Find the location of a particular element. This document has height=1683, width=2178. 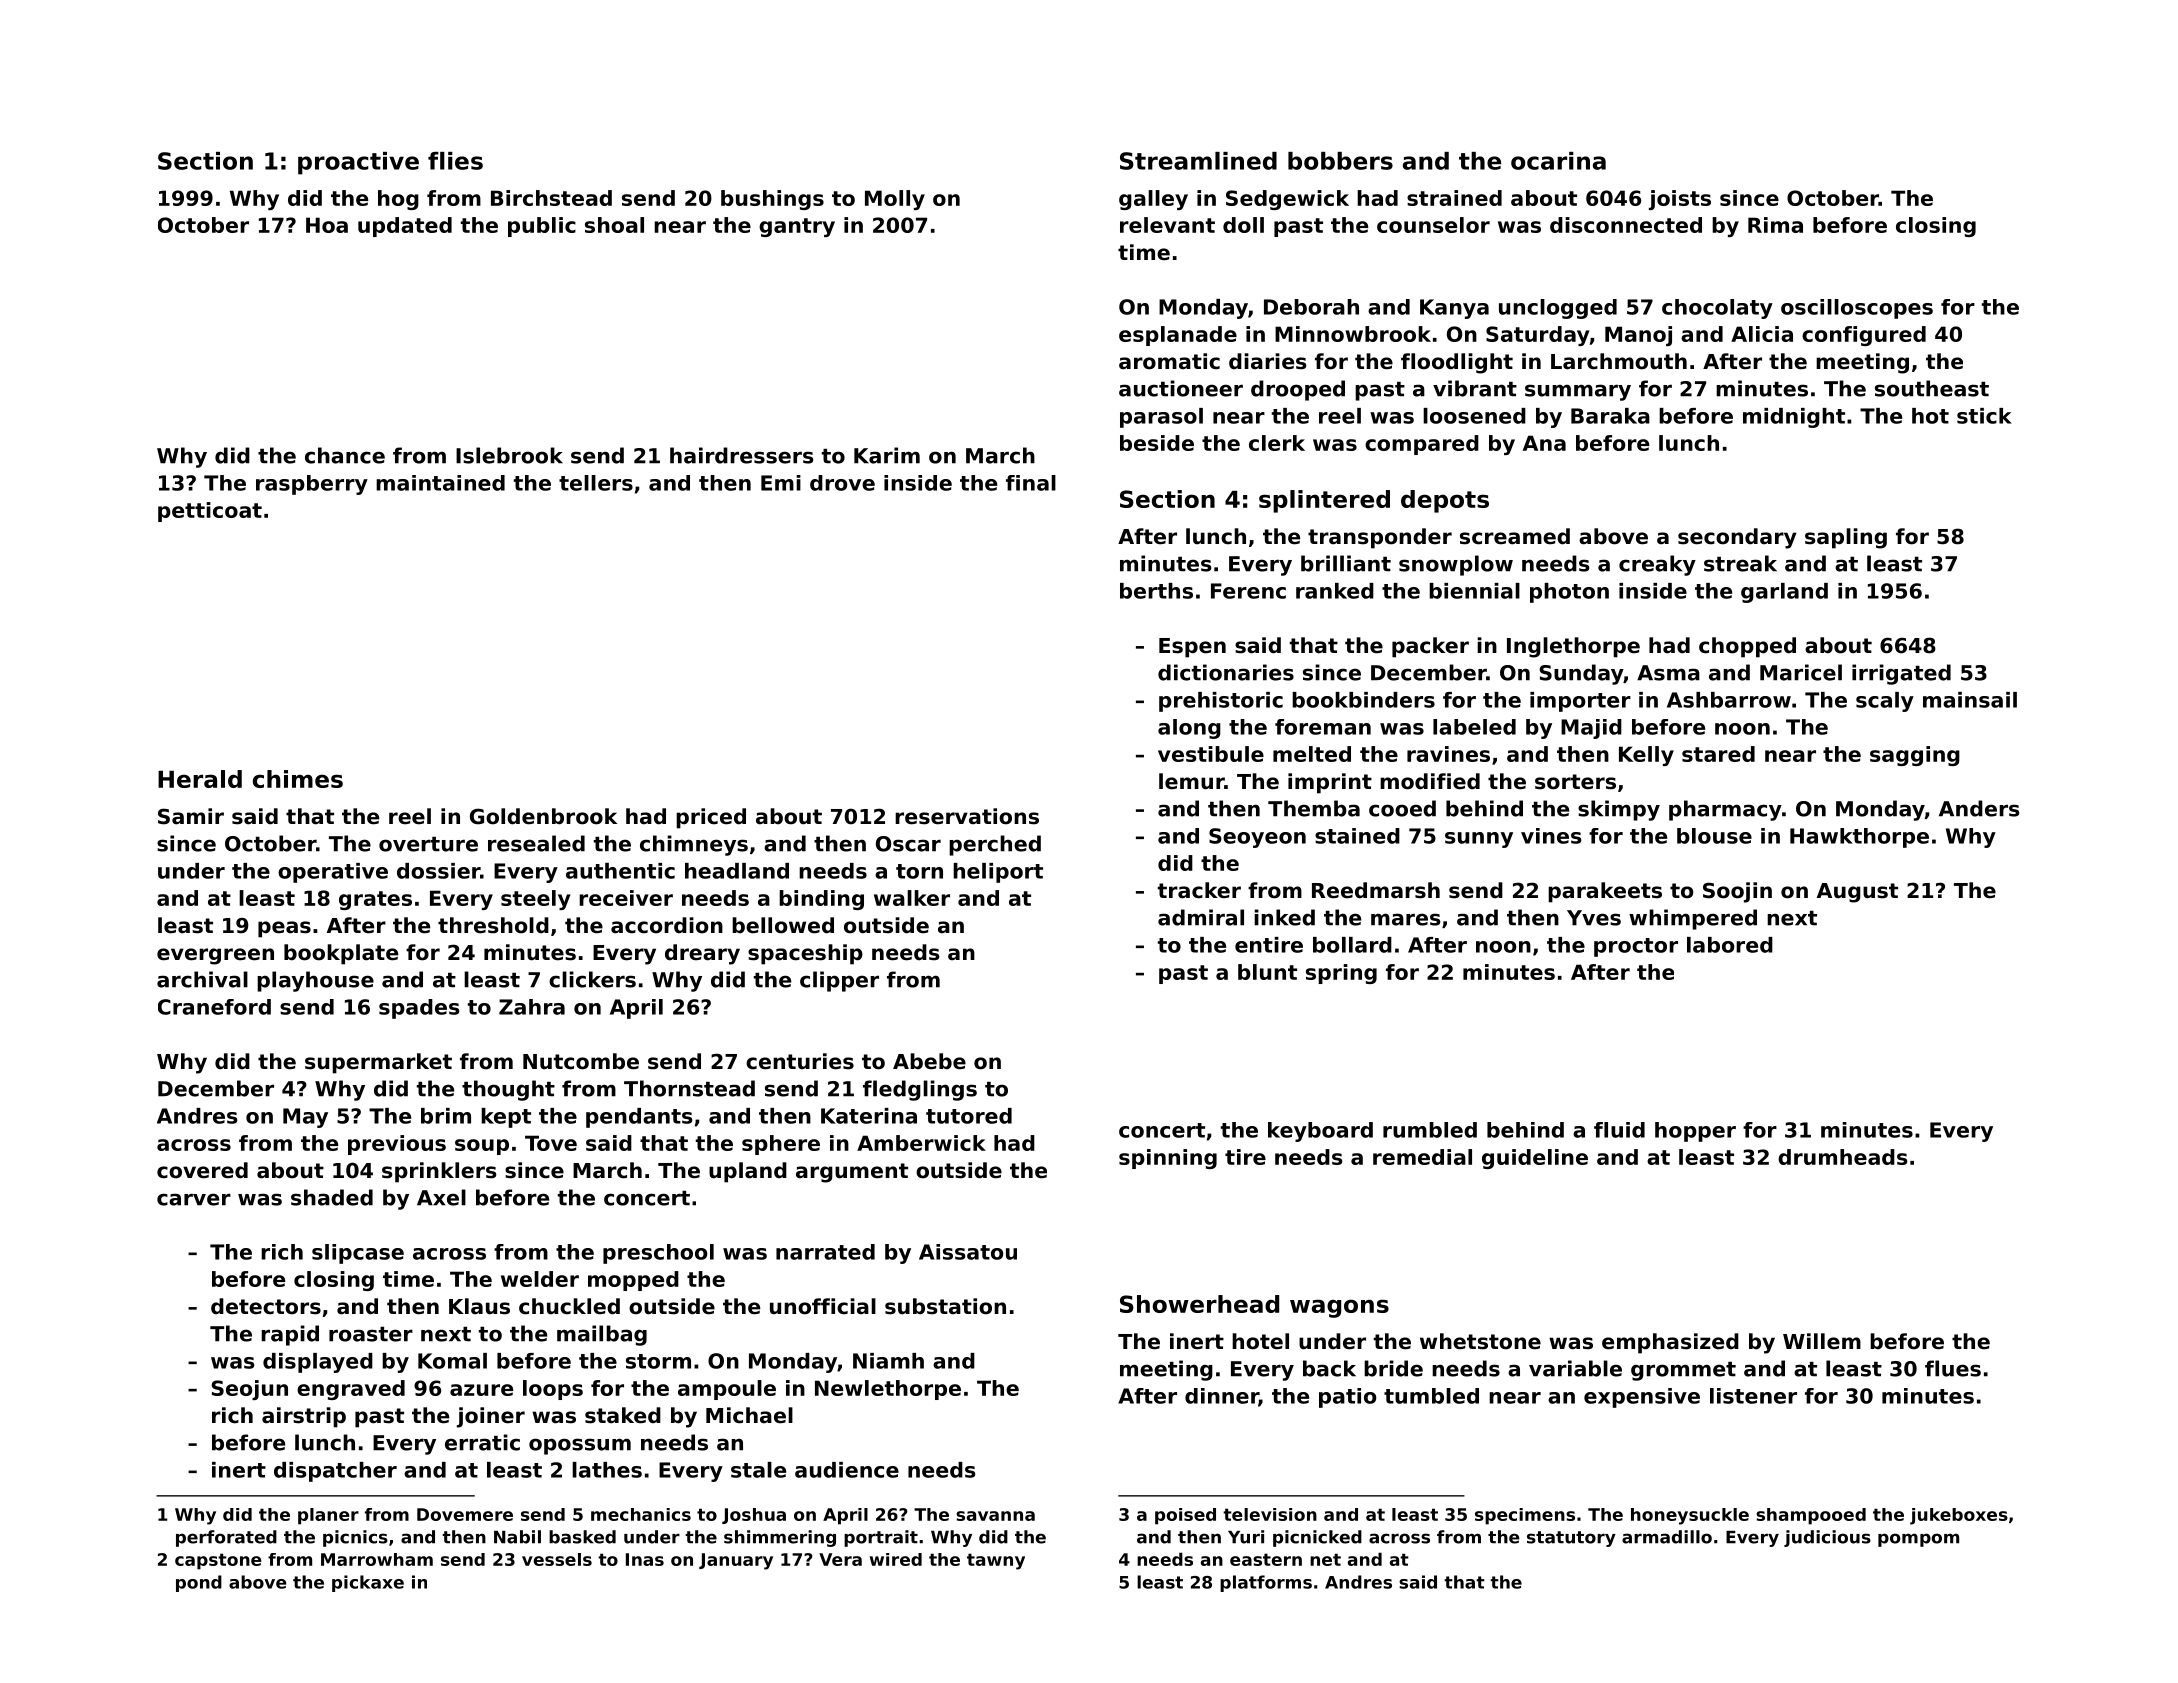

ocarina is located at coordinates (1558, 161).
